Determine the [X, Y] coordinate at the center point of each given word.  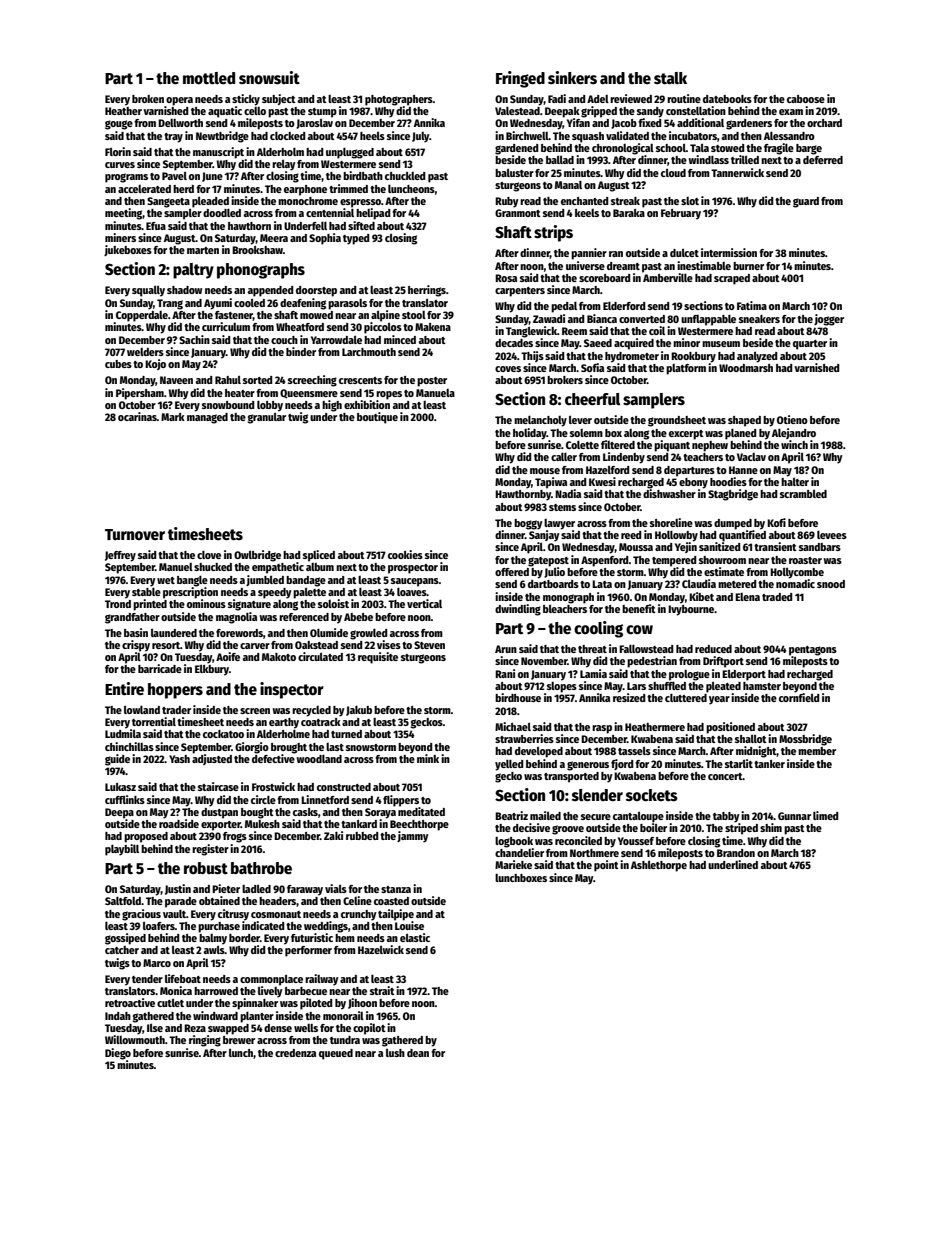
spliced [319, 556]
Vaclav [751, 457]
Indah [118, 1016]
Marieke [513, 864]
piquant [672, 446]
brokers [565, 380]
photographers [399, 100]
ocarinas [137, 416]
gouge [119, 125]
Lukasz [120, 787]
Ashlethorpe [659, 866]
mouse [545, 471]
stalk [670, 78]
